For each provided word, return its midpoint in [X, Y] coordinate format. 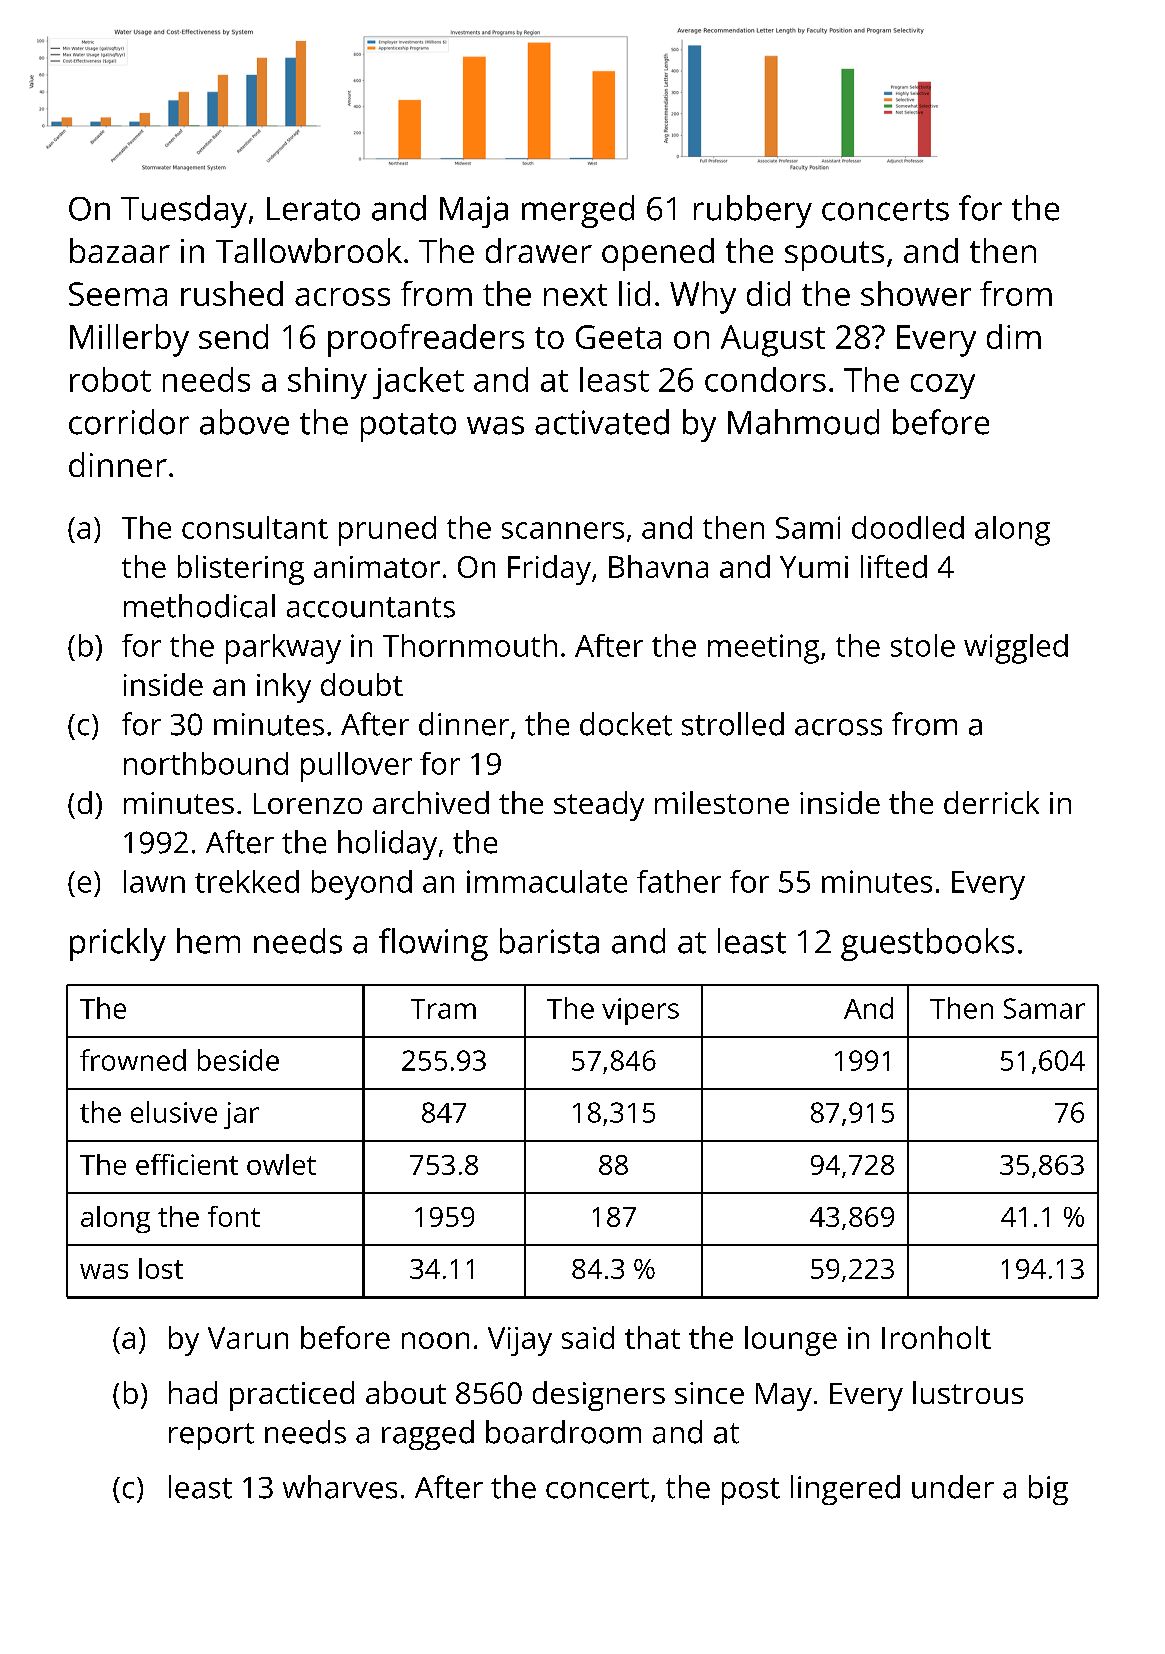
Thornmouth [470, 645]
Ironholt [936, 1337]
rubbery [753, 211]
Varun [248, 1338]
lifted [894, 566]
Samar [1044, 1008]
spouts [834, 256]
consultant [255, 527]
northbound [206, 763]
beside [238, 1060]
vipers [640, 1011]
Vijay [520, 1341]
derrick [991, 802]
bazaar [120, 250]
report [211, 1436]
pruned [387, 531]
